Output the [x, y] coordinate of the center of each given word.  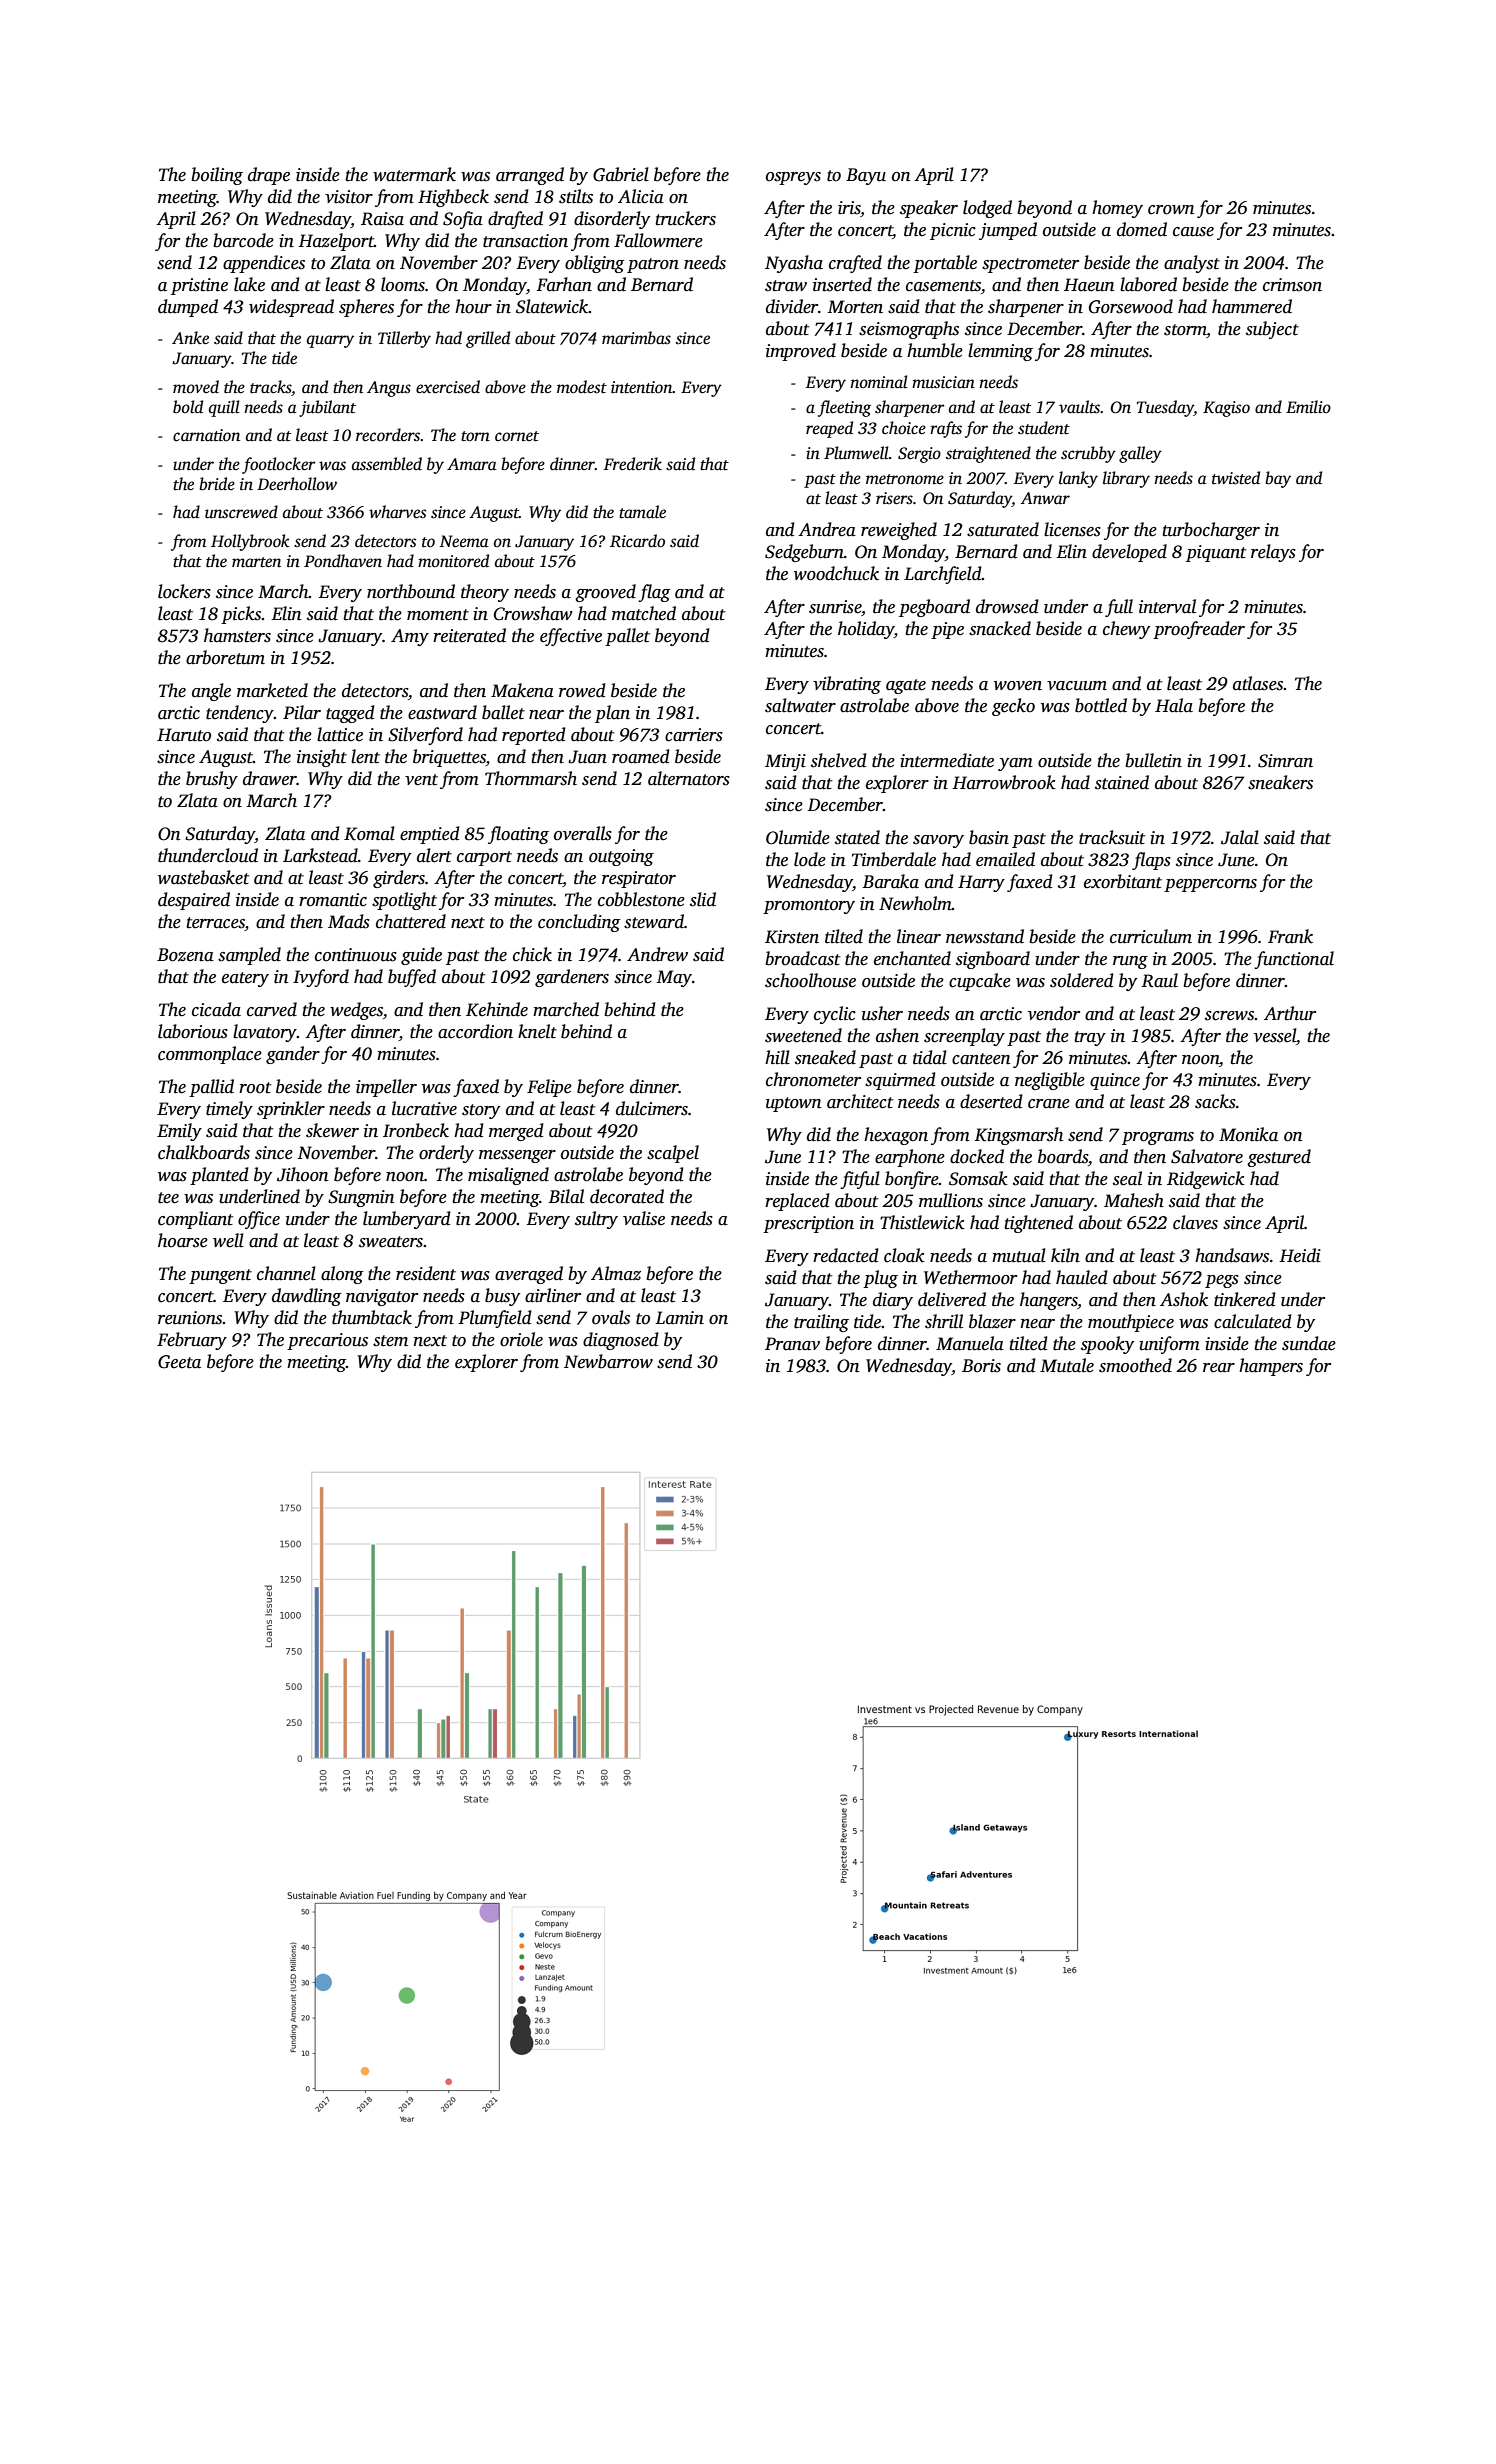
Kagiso [1226, 409]
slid [703, 899]
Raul [1159, 980]
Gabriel [621, 174]
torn [475, 436]
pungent [220, 1276]
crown [1171, 210]
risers [894, 498]
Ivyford [321, 978]
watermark [414, 174]
